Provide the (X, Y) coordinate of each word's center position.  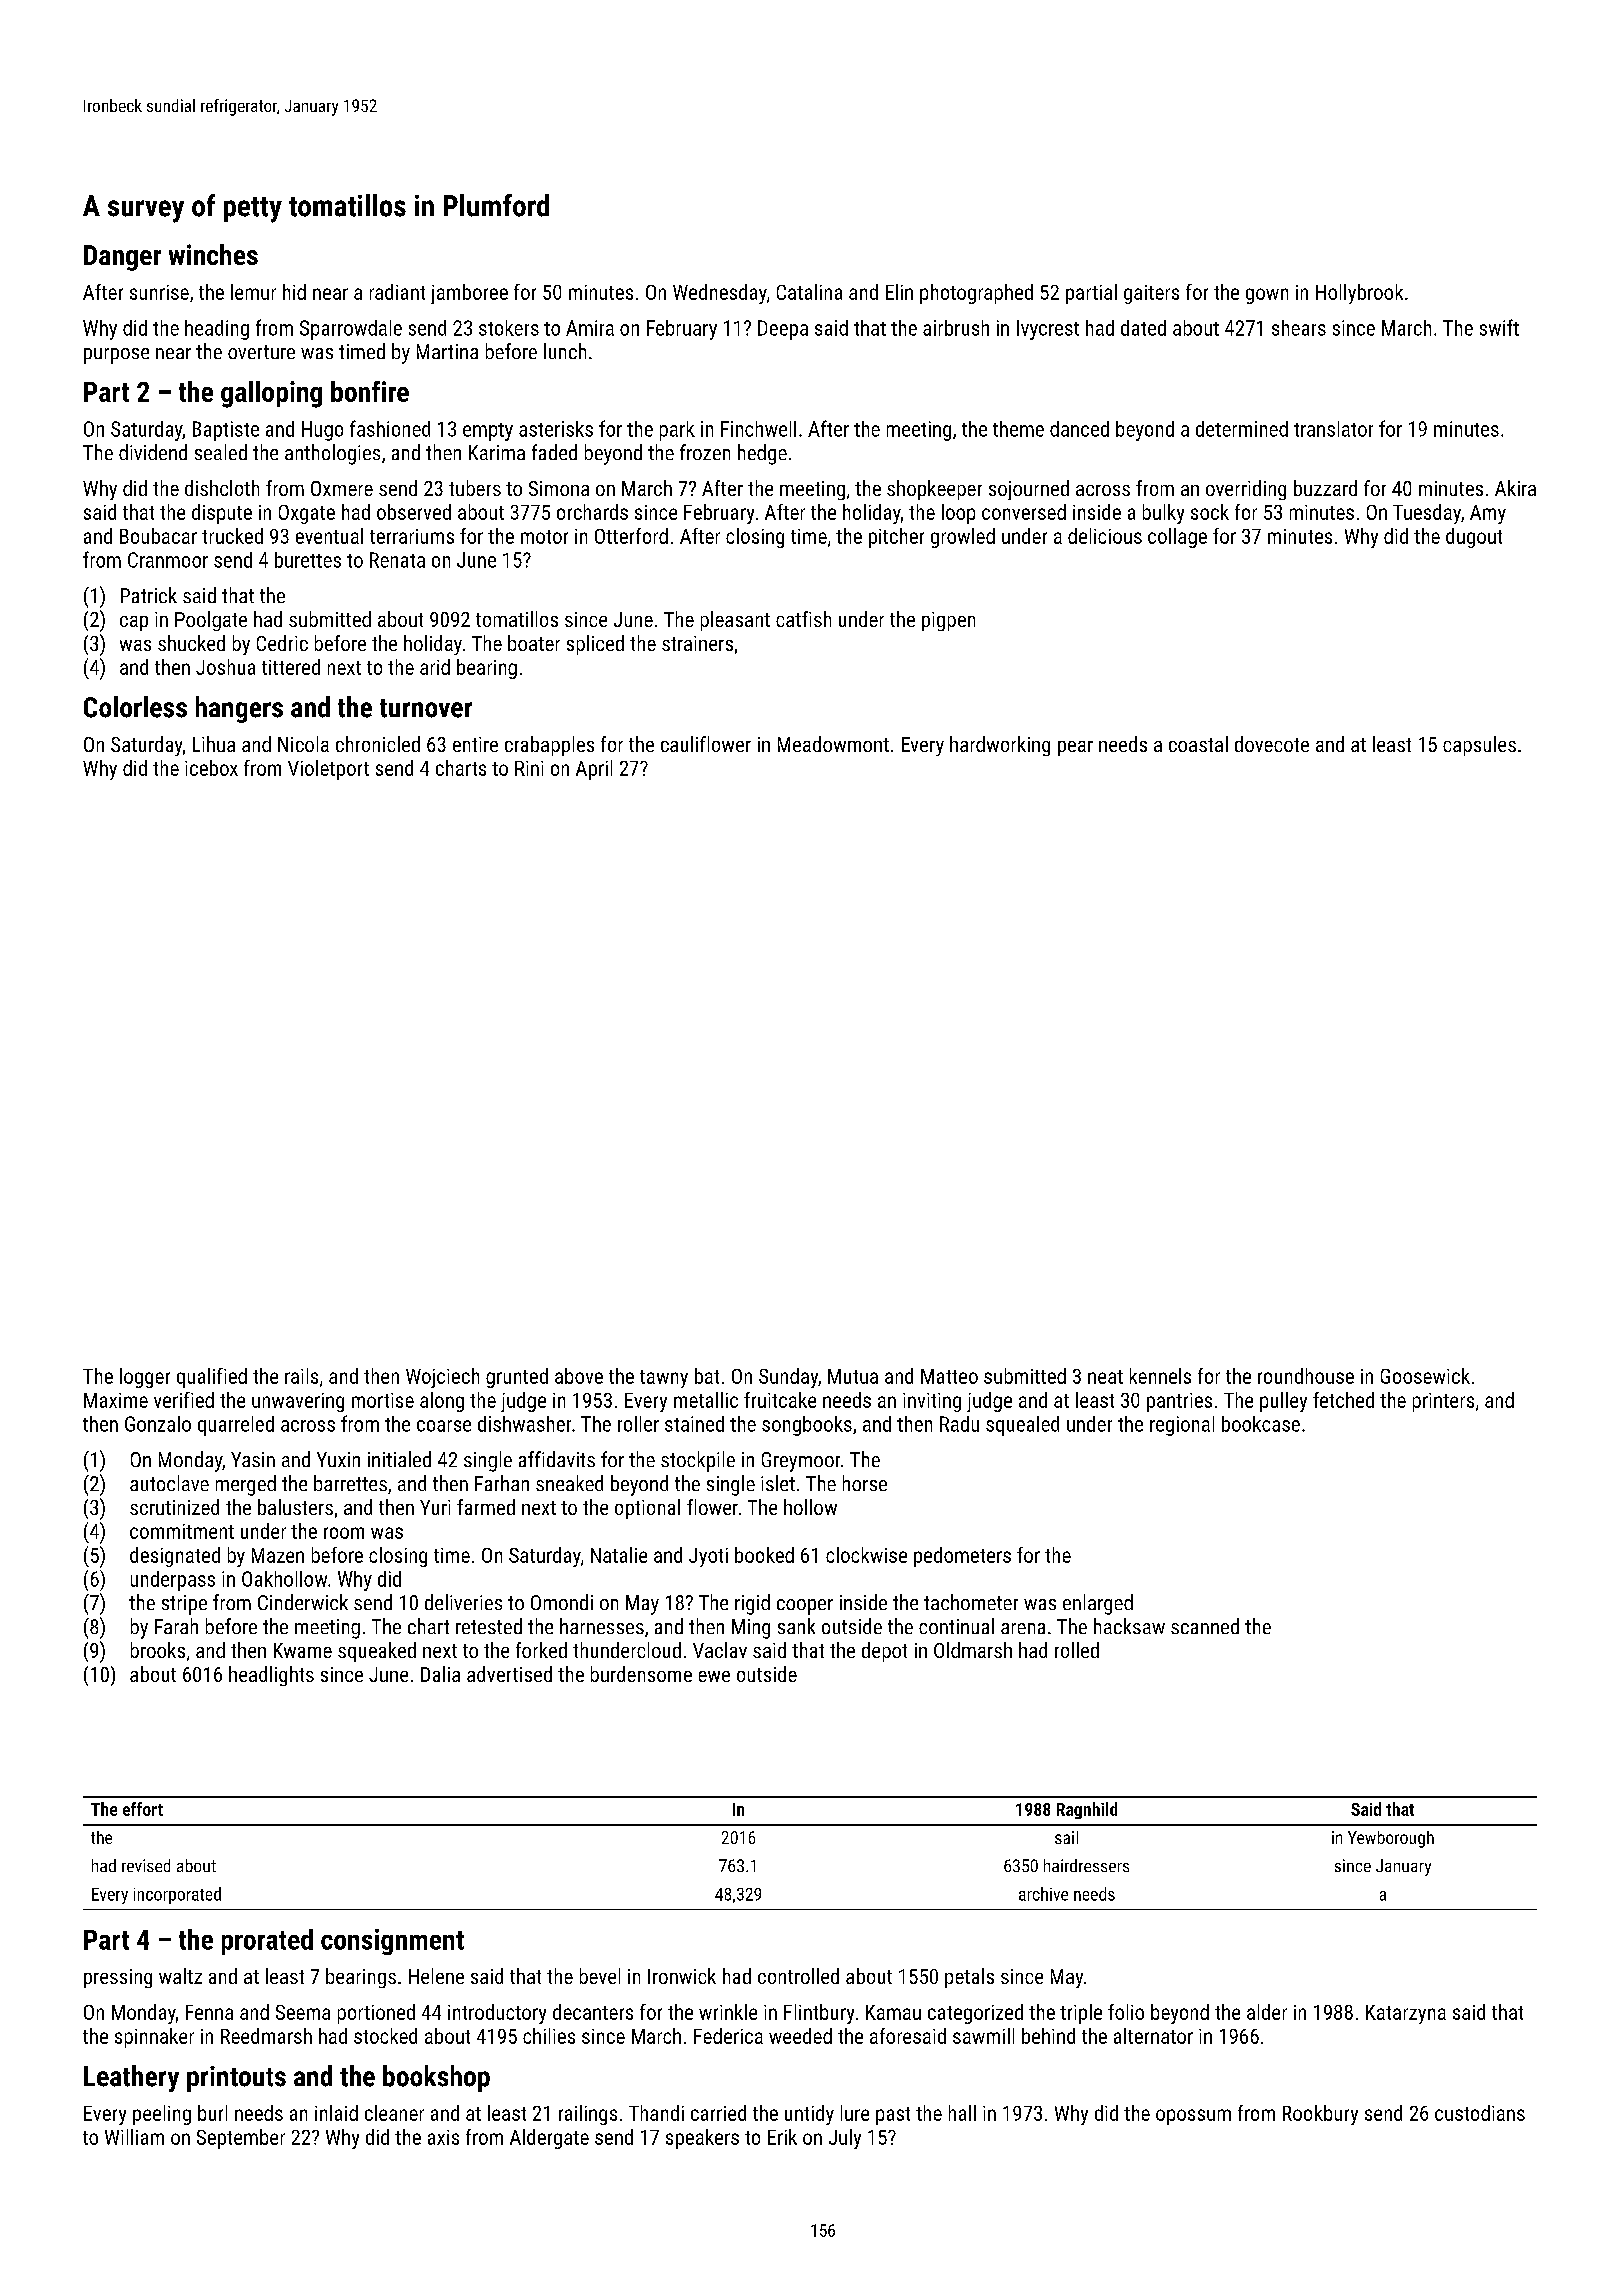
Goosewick (1425, 1376)
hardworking (1000, 746)
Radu (959, 1424)
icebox (211, 768)
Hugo (322, 431)
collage (1177, 538)
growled (963, 538)
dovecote (1272, 744)
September (241, 2139)
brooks (158, 1650)
